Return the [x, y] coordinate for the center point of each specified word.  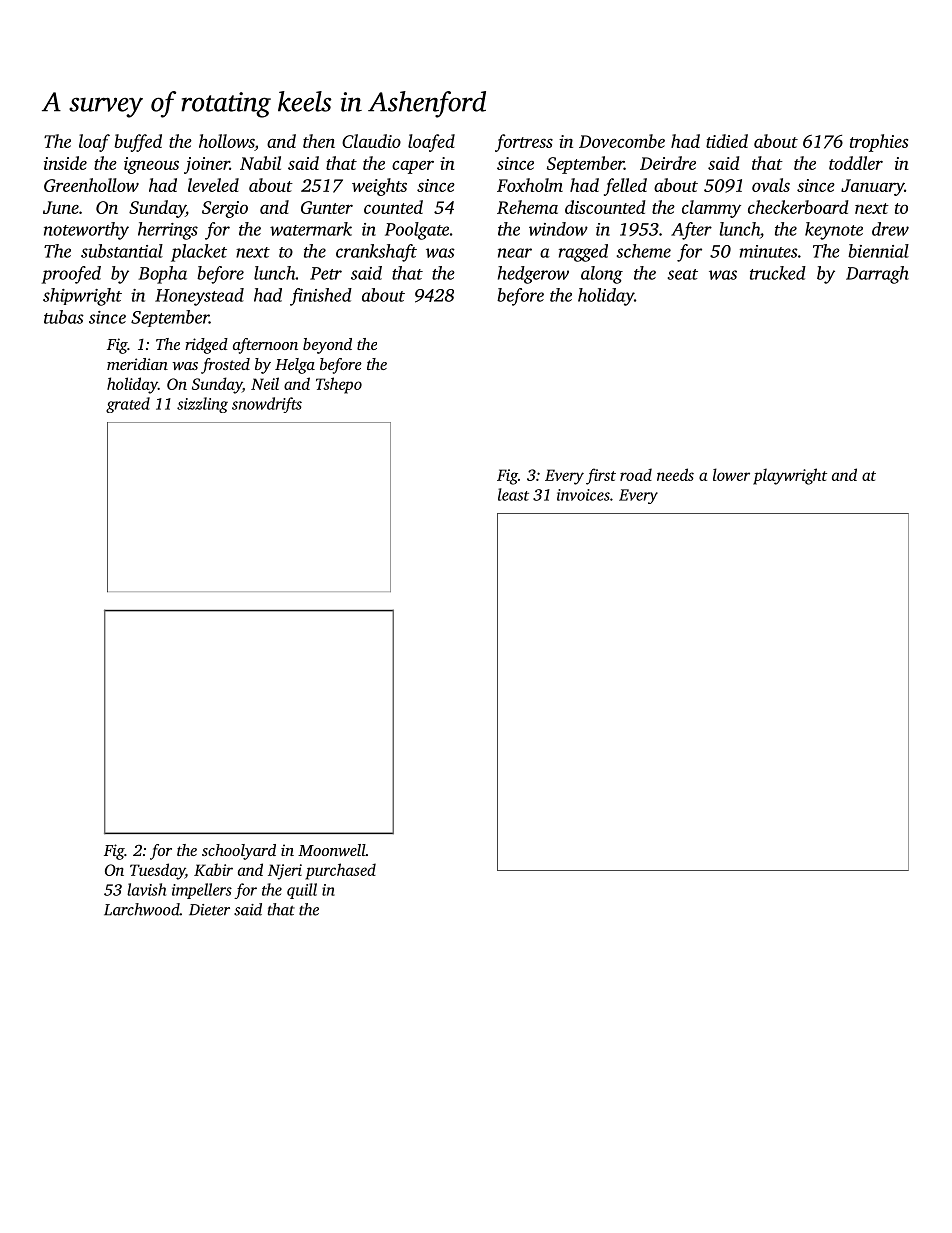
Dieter [209, 910]
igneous [151, 165]
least [513, 494]
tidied [727, 141]
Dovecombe [622, 141]
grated [128, 405]
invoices [583, 495]
